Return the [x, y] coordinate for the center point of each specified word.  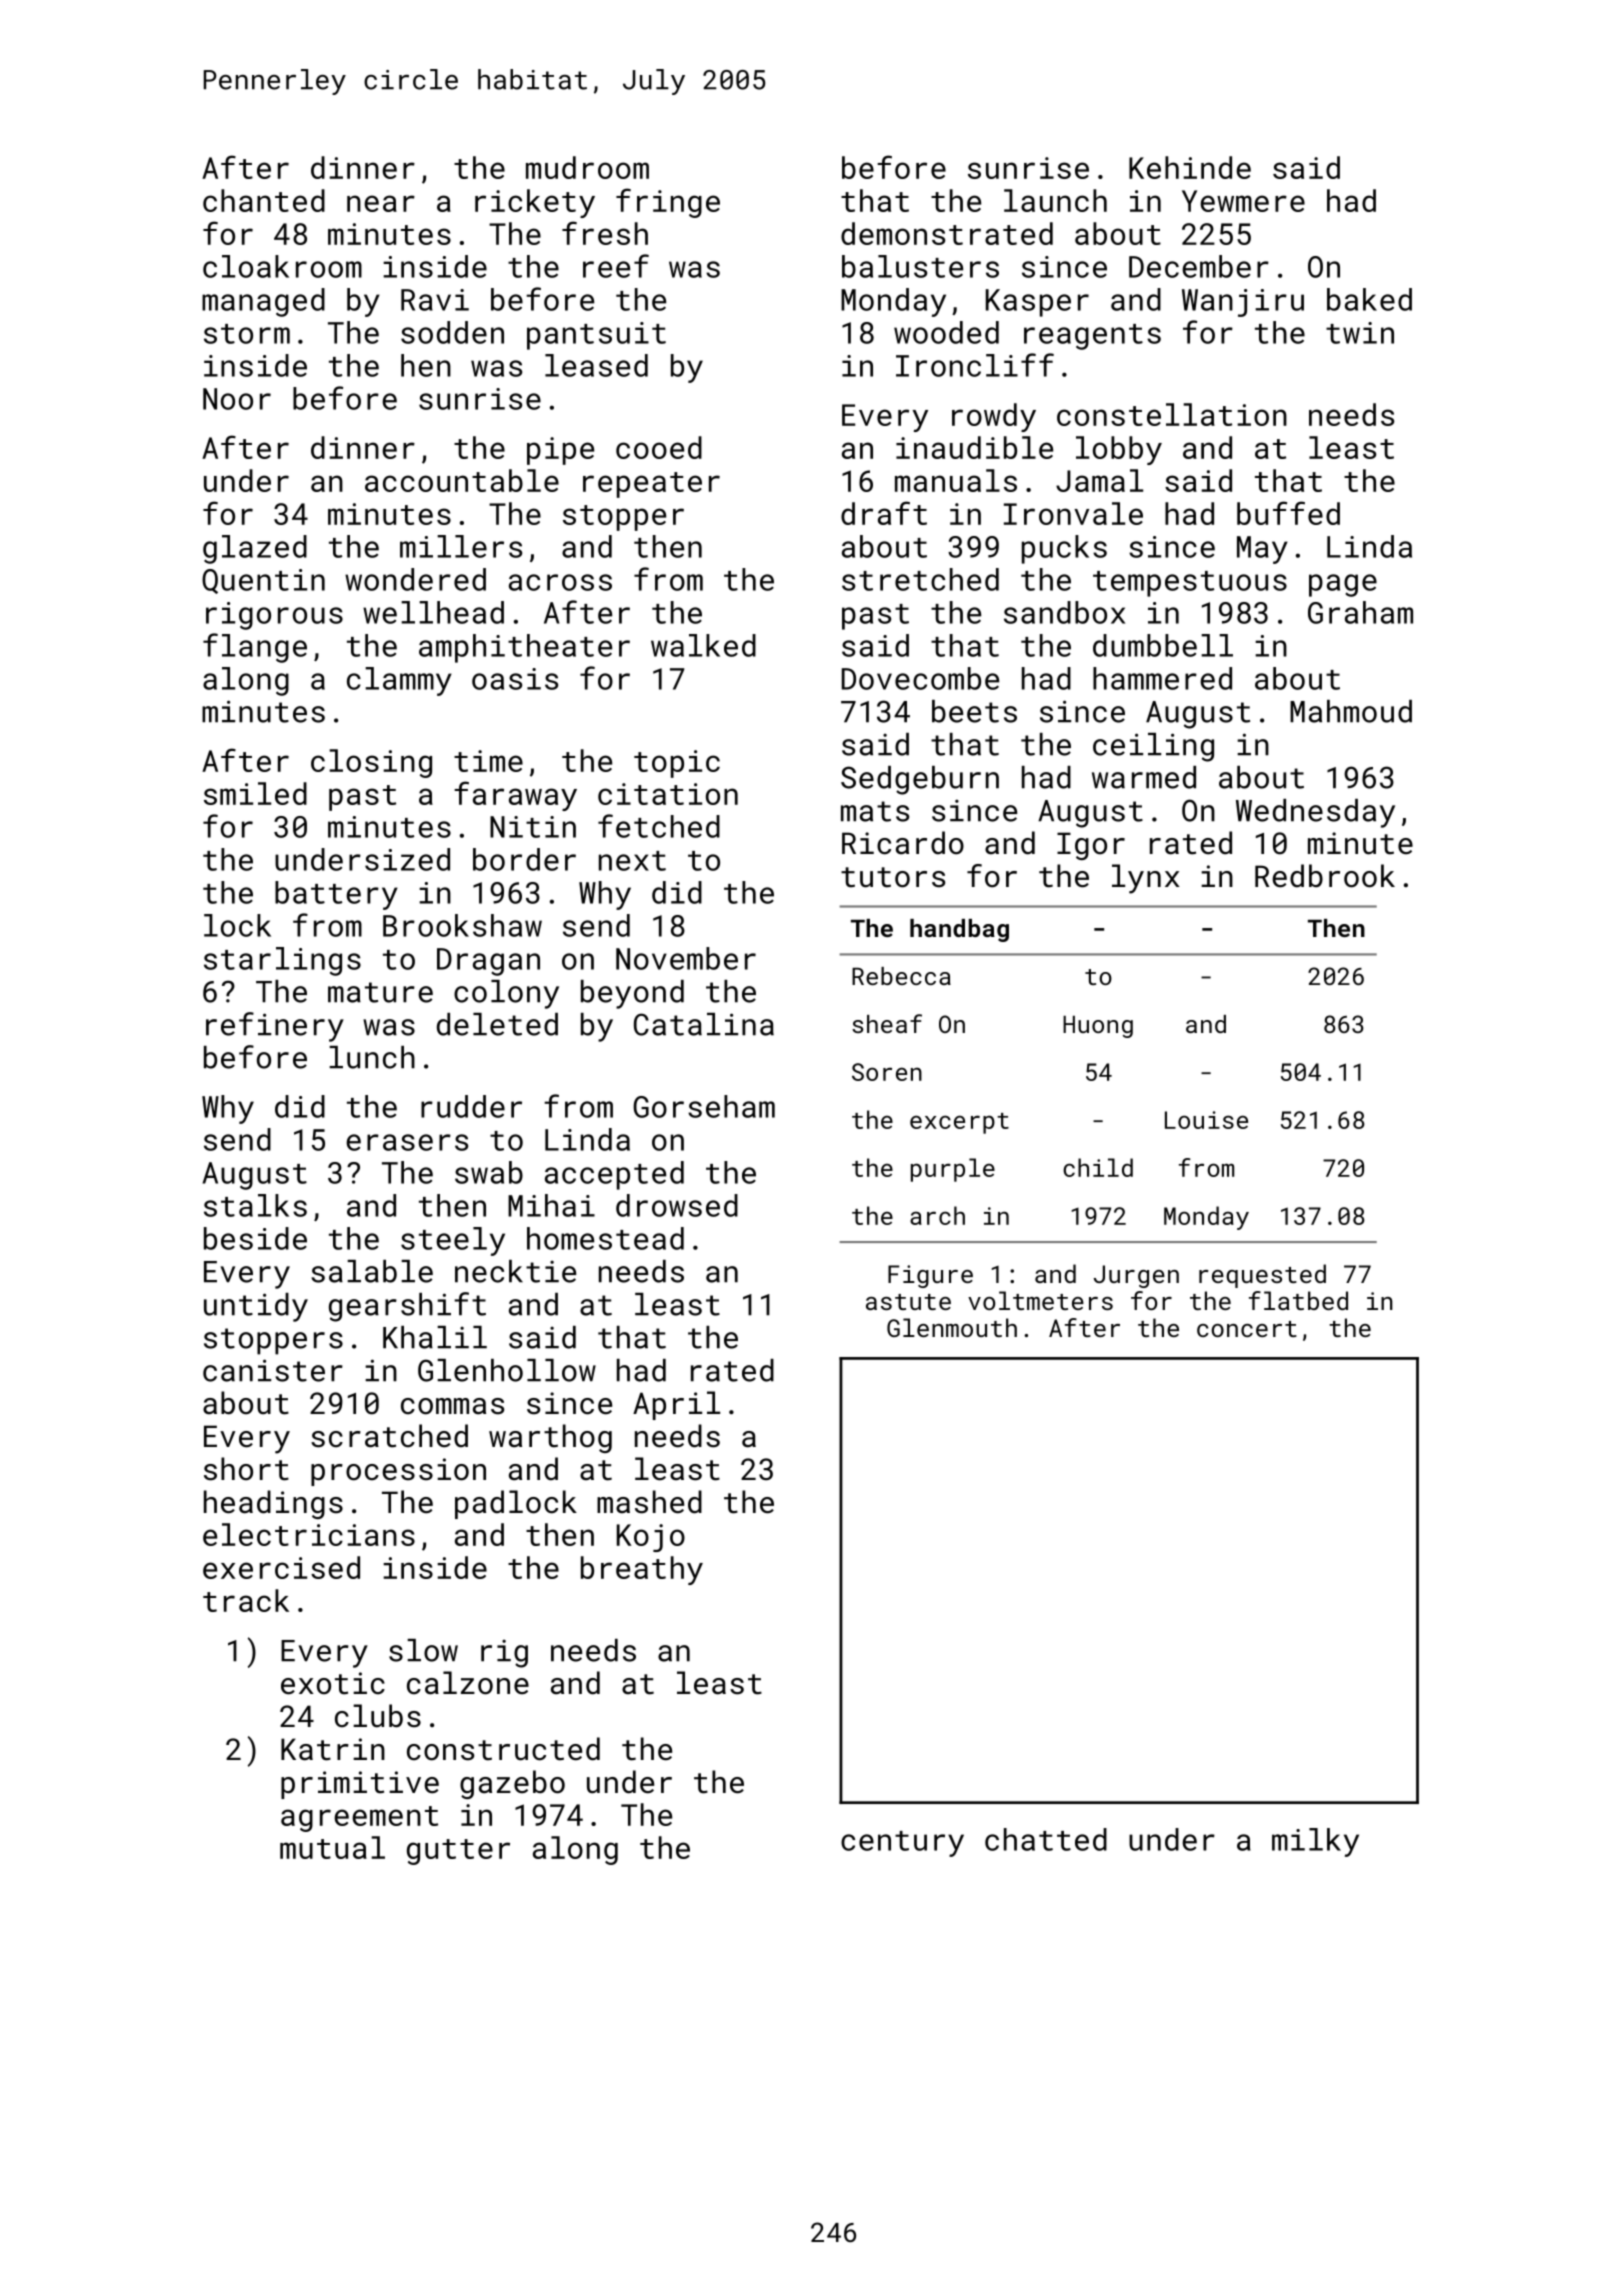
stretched [920, 579]
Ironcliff [975, 365]
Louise [1206, 1120]
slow [423, 1650]
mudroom [587, 167]
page [1343, 585]
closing [371, 763]
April [676, 1405]
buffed [1288, 513]
